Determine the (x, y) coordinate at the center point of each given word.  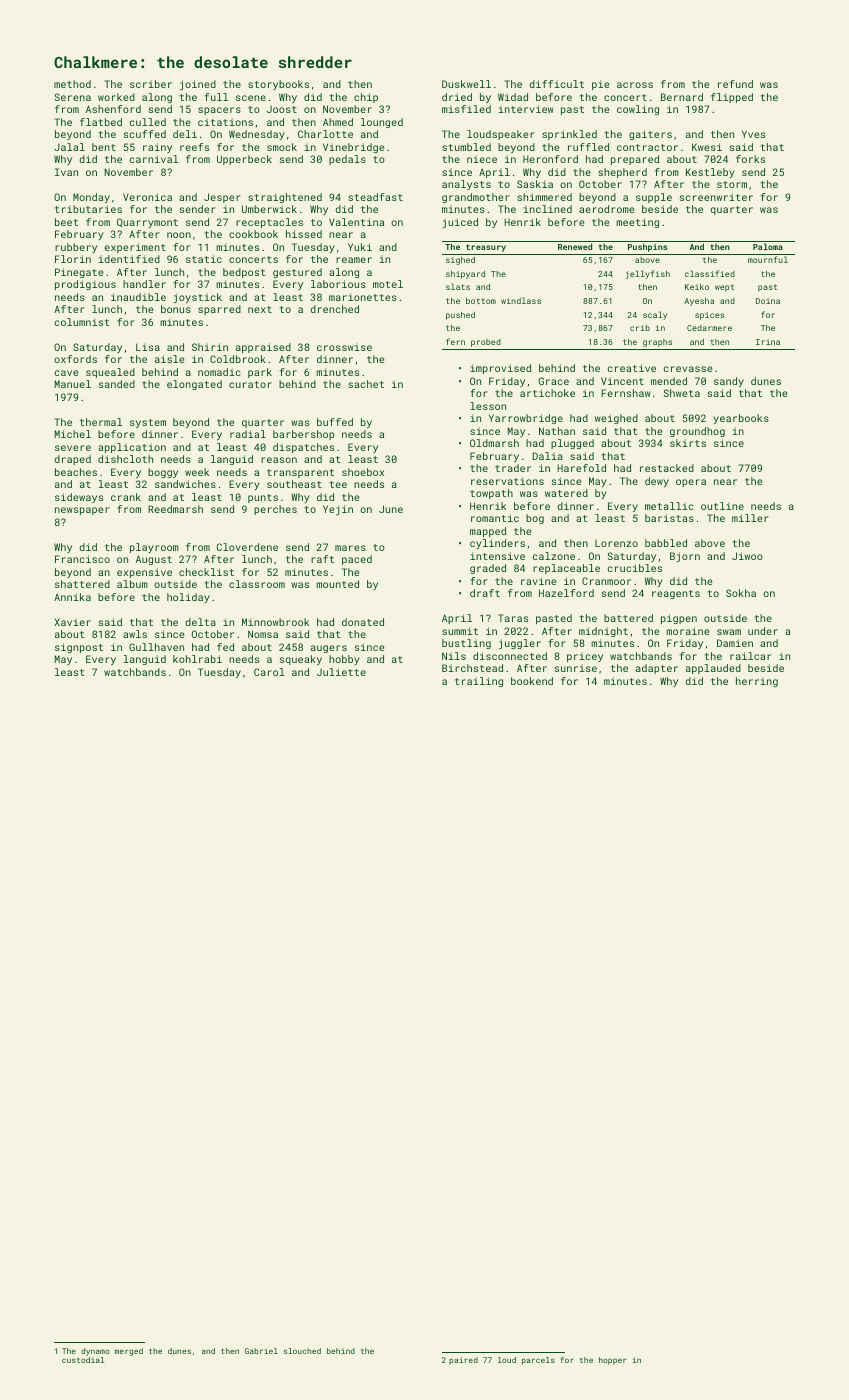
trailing (479, 682)
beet (66, 222)
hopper (612, 1361)
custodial (83, 1360)
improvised (500, 369)
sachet (366, 384)
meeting (637, 223)
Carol (269, 672)
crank (126, 497)
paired (463, 1361)
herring (757, 682)
